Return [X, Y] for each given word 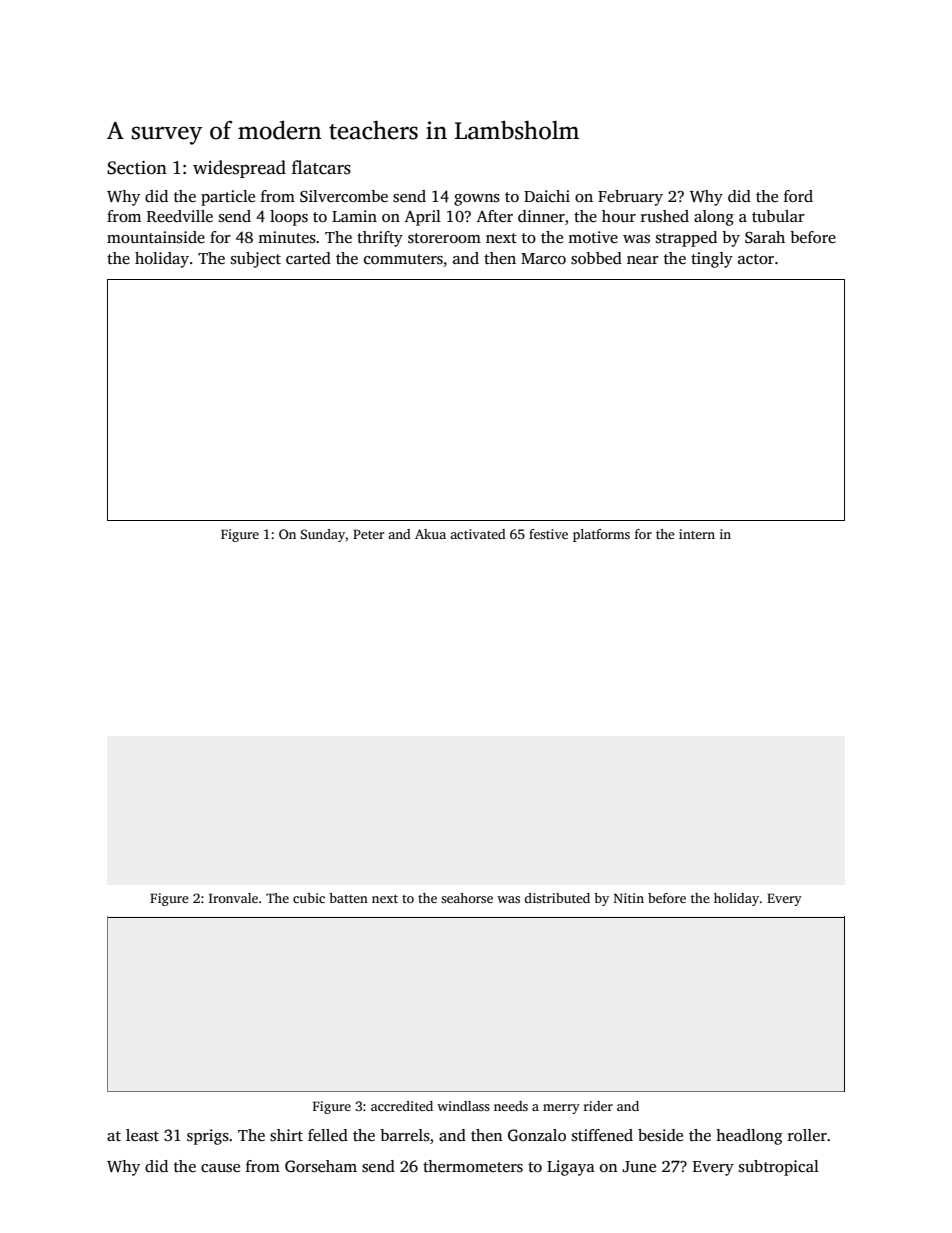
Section [137, 168]
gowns [477, 200]
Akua [430, 534]
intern [697, 534]
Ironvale [233, 898]
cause [220, 1168]
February [630, 198]
